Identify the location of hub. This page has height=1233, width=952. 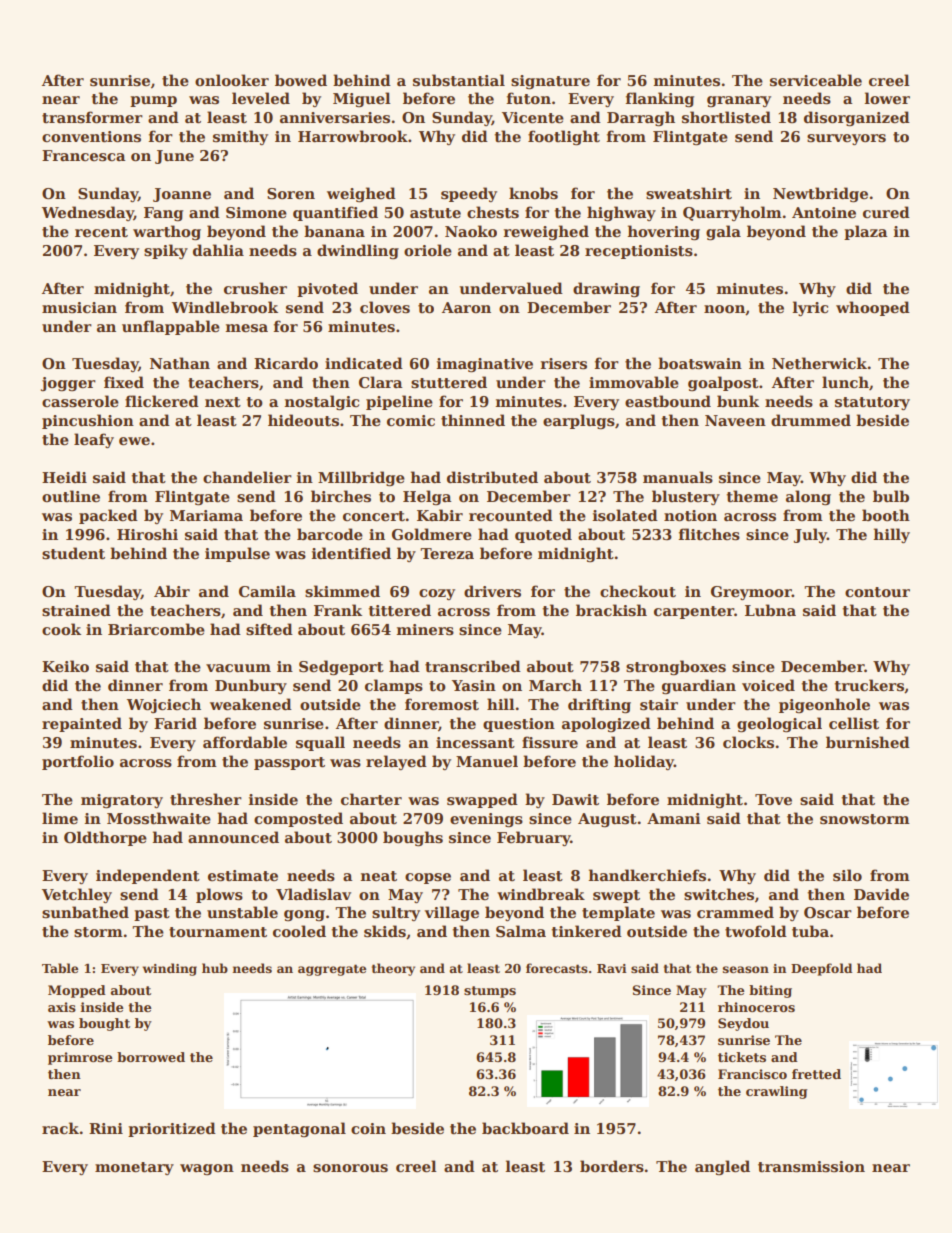
(215, 968).
